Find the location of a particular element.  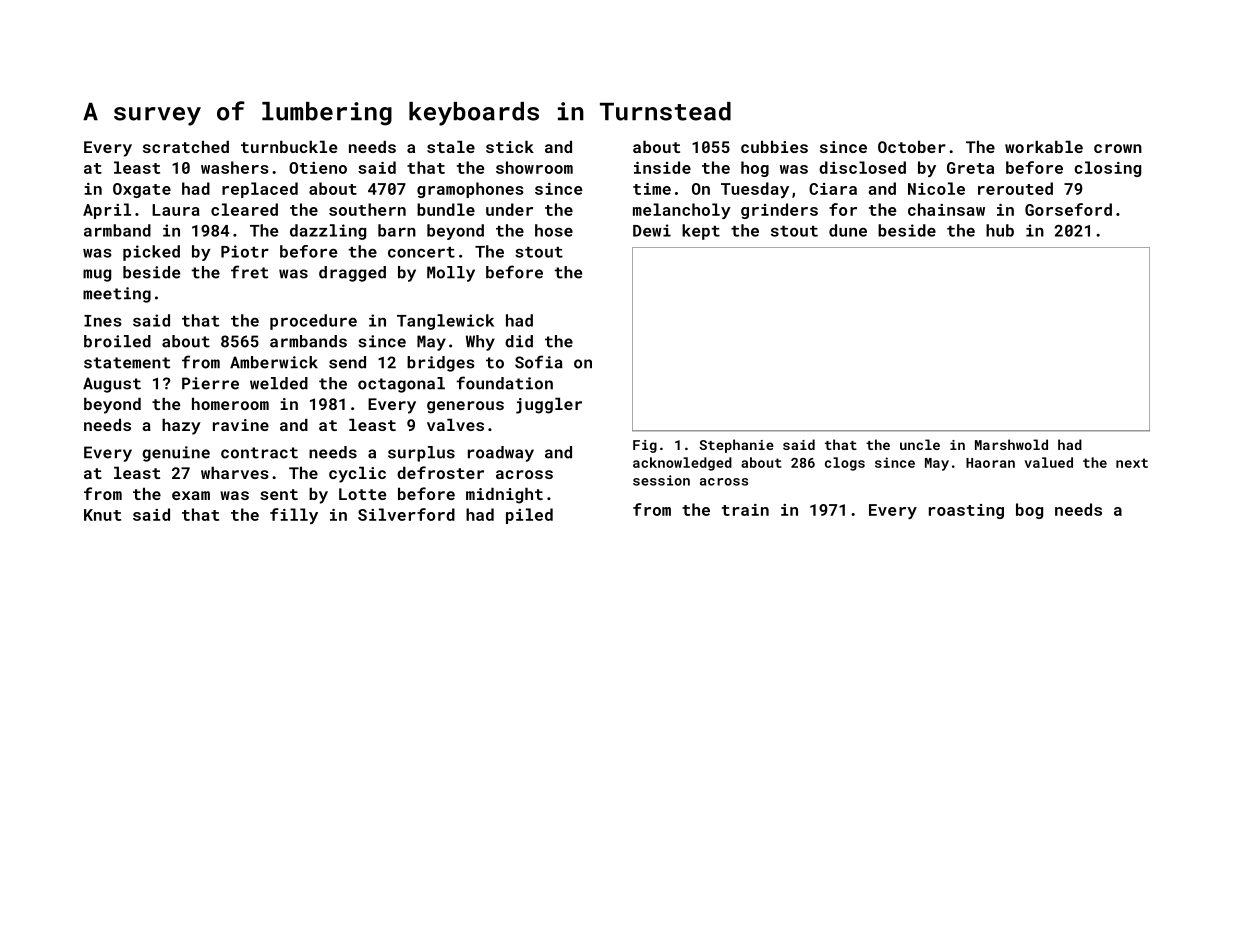

wharves is located at coordinates (235, 473).
